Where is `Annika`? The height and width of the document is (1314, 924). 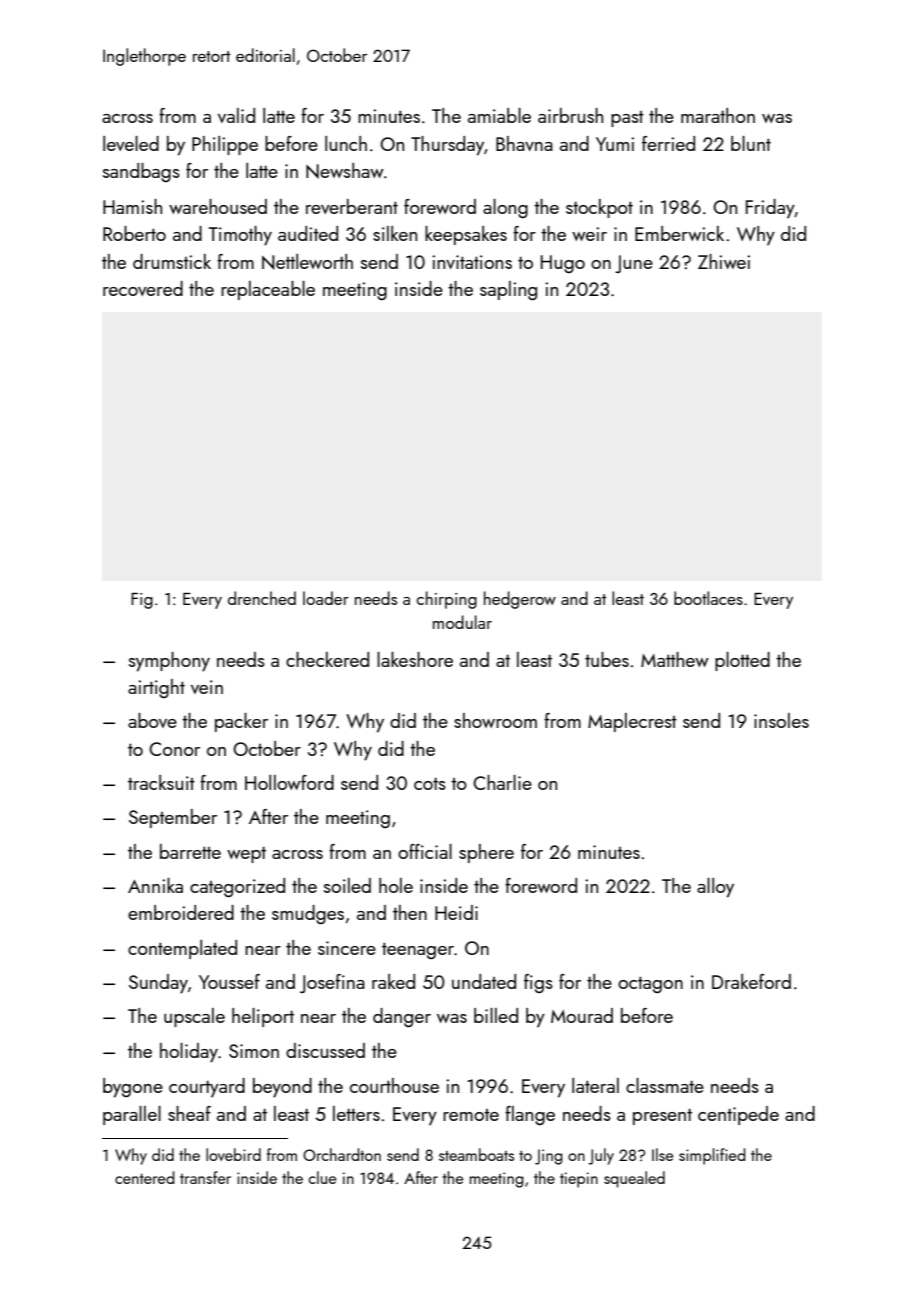 Annika is located at coordinates (155, 885).
